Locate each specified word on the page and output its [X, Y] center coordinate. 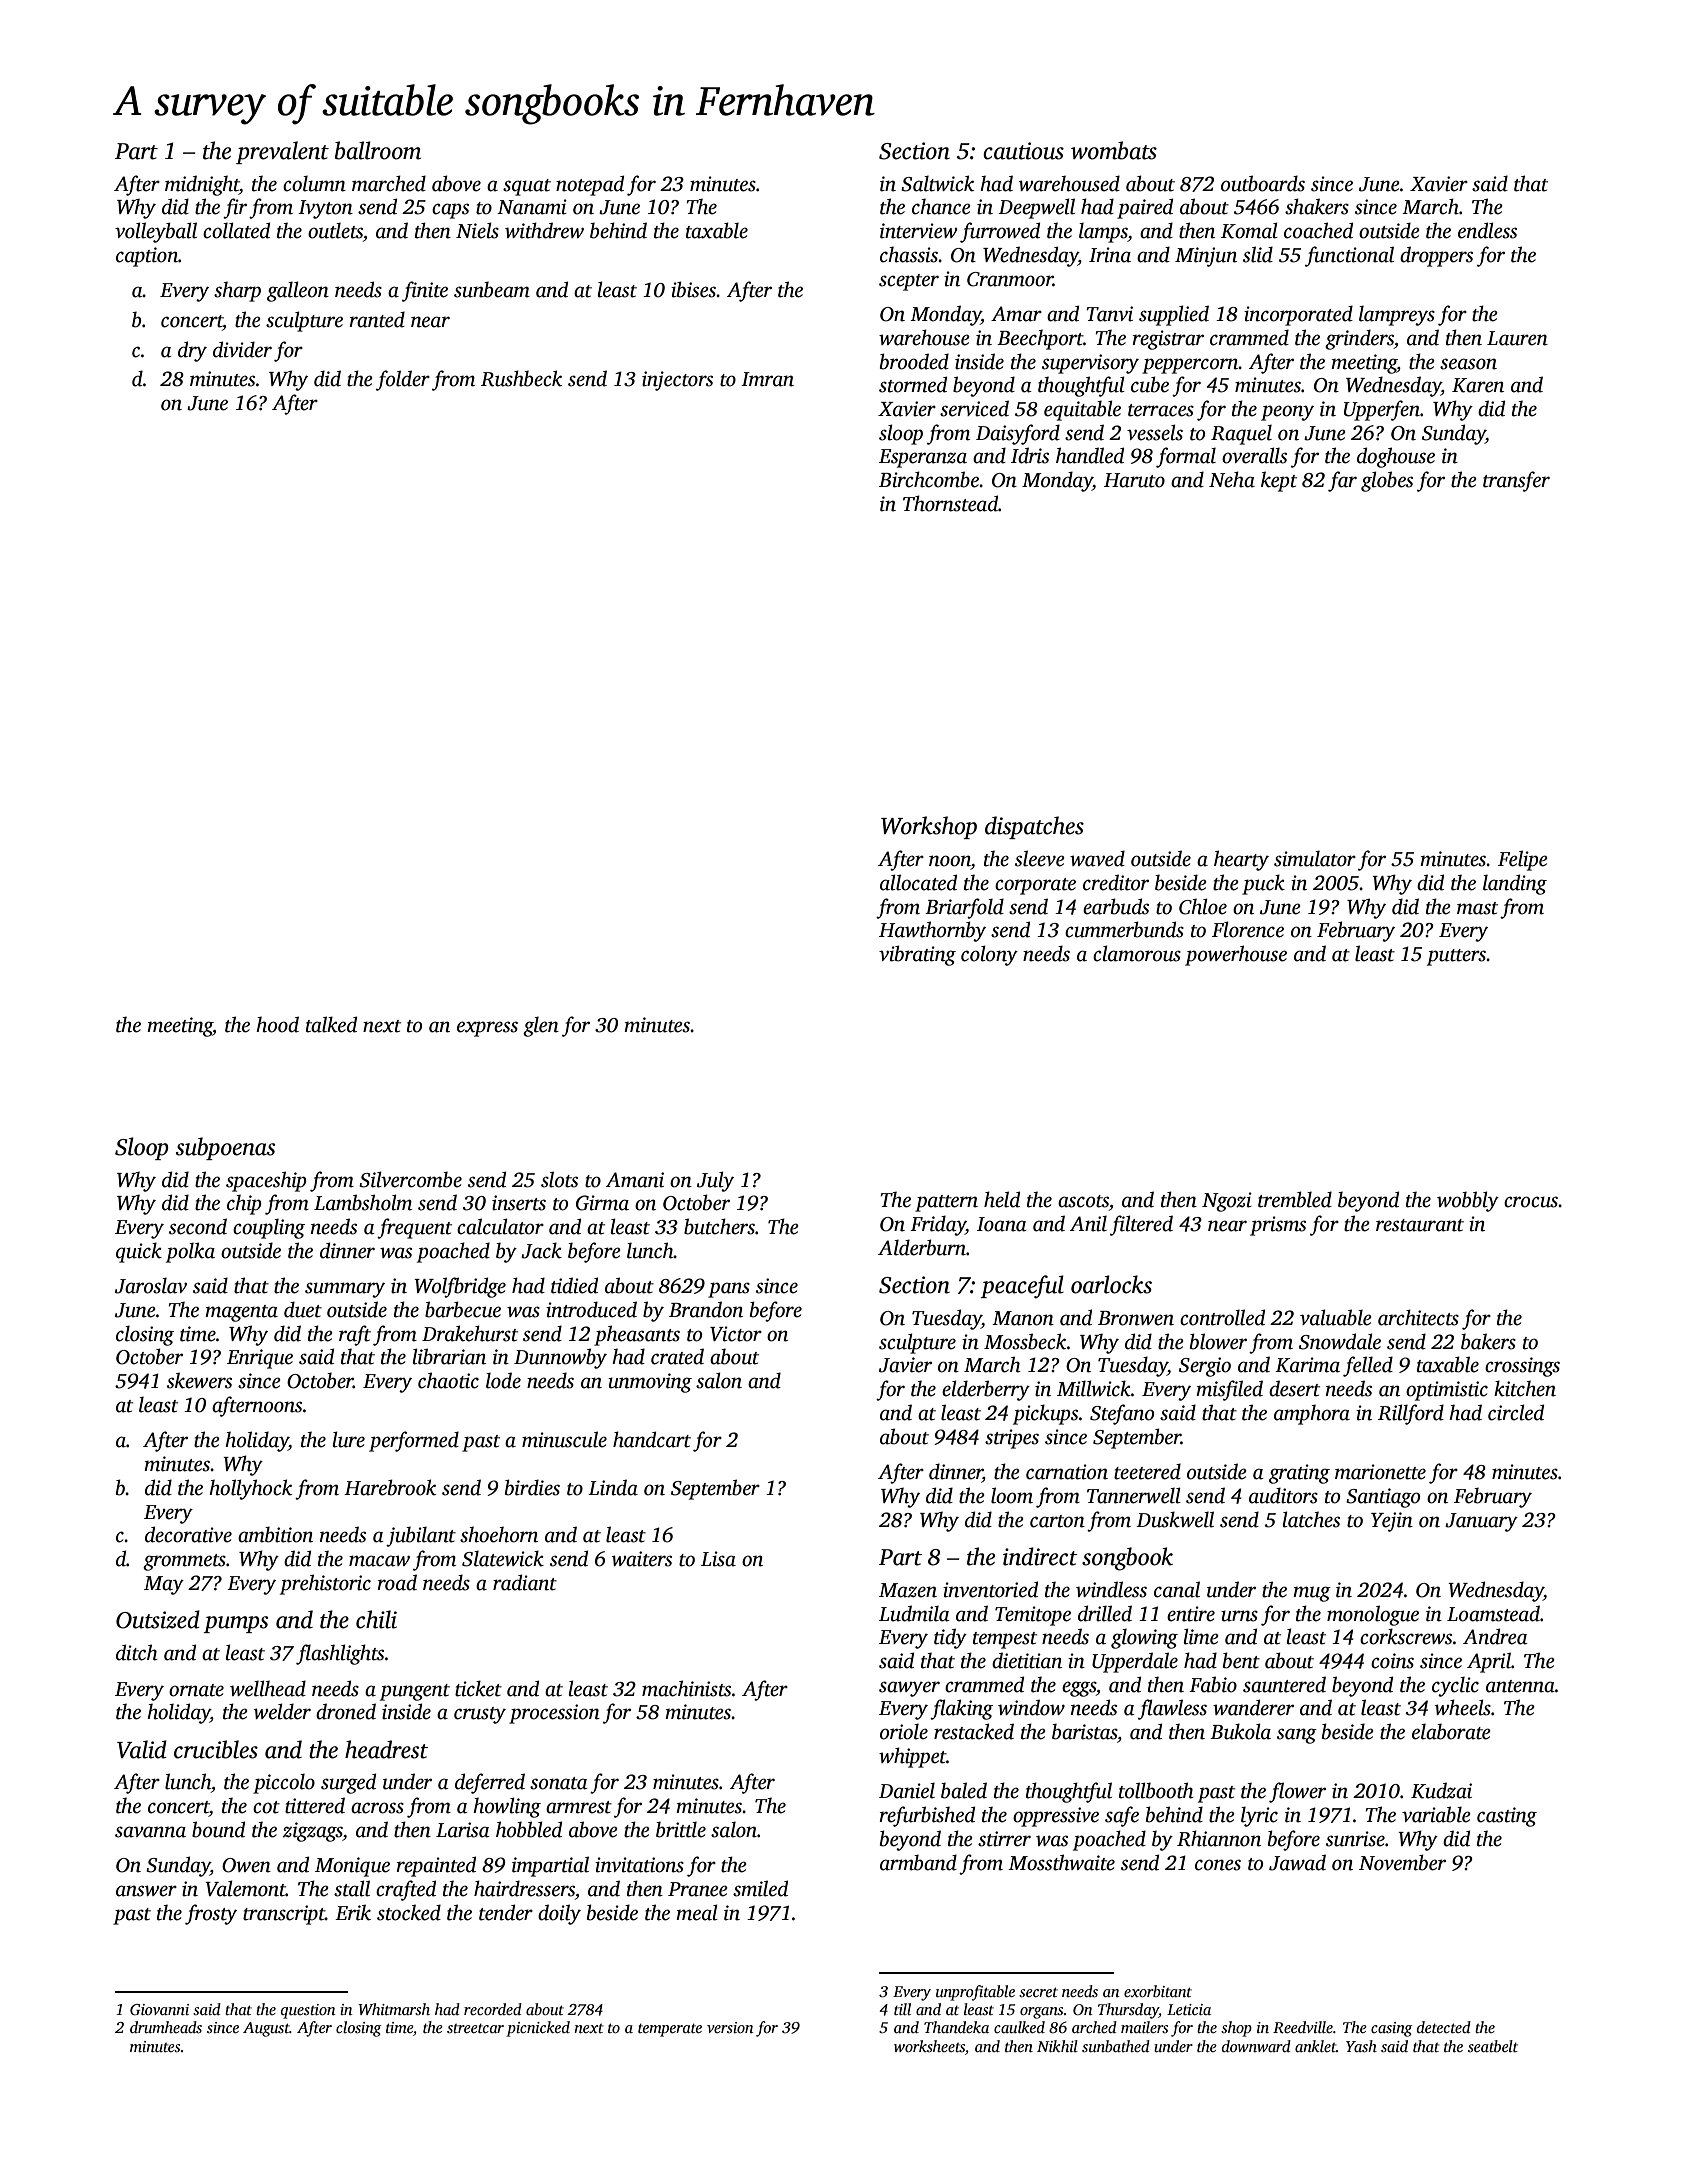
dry [192, 351]
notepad [590, 185]
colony [989, 955]
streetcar [475, 2029]
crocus [1531, 1202]
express [487, 1029]
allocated [918, 882]
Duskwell [1175, 1519]
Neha [1232, 479]
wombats [1114, 150]
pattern [946, 1203]
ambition [275, 1534]
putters [1456, 957]
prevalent [282, 152]
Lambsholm [363, 1202]
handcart [652, 1439]
